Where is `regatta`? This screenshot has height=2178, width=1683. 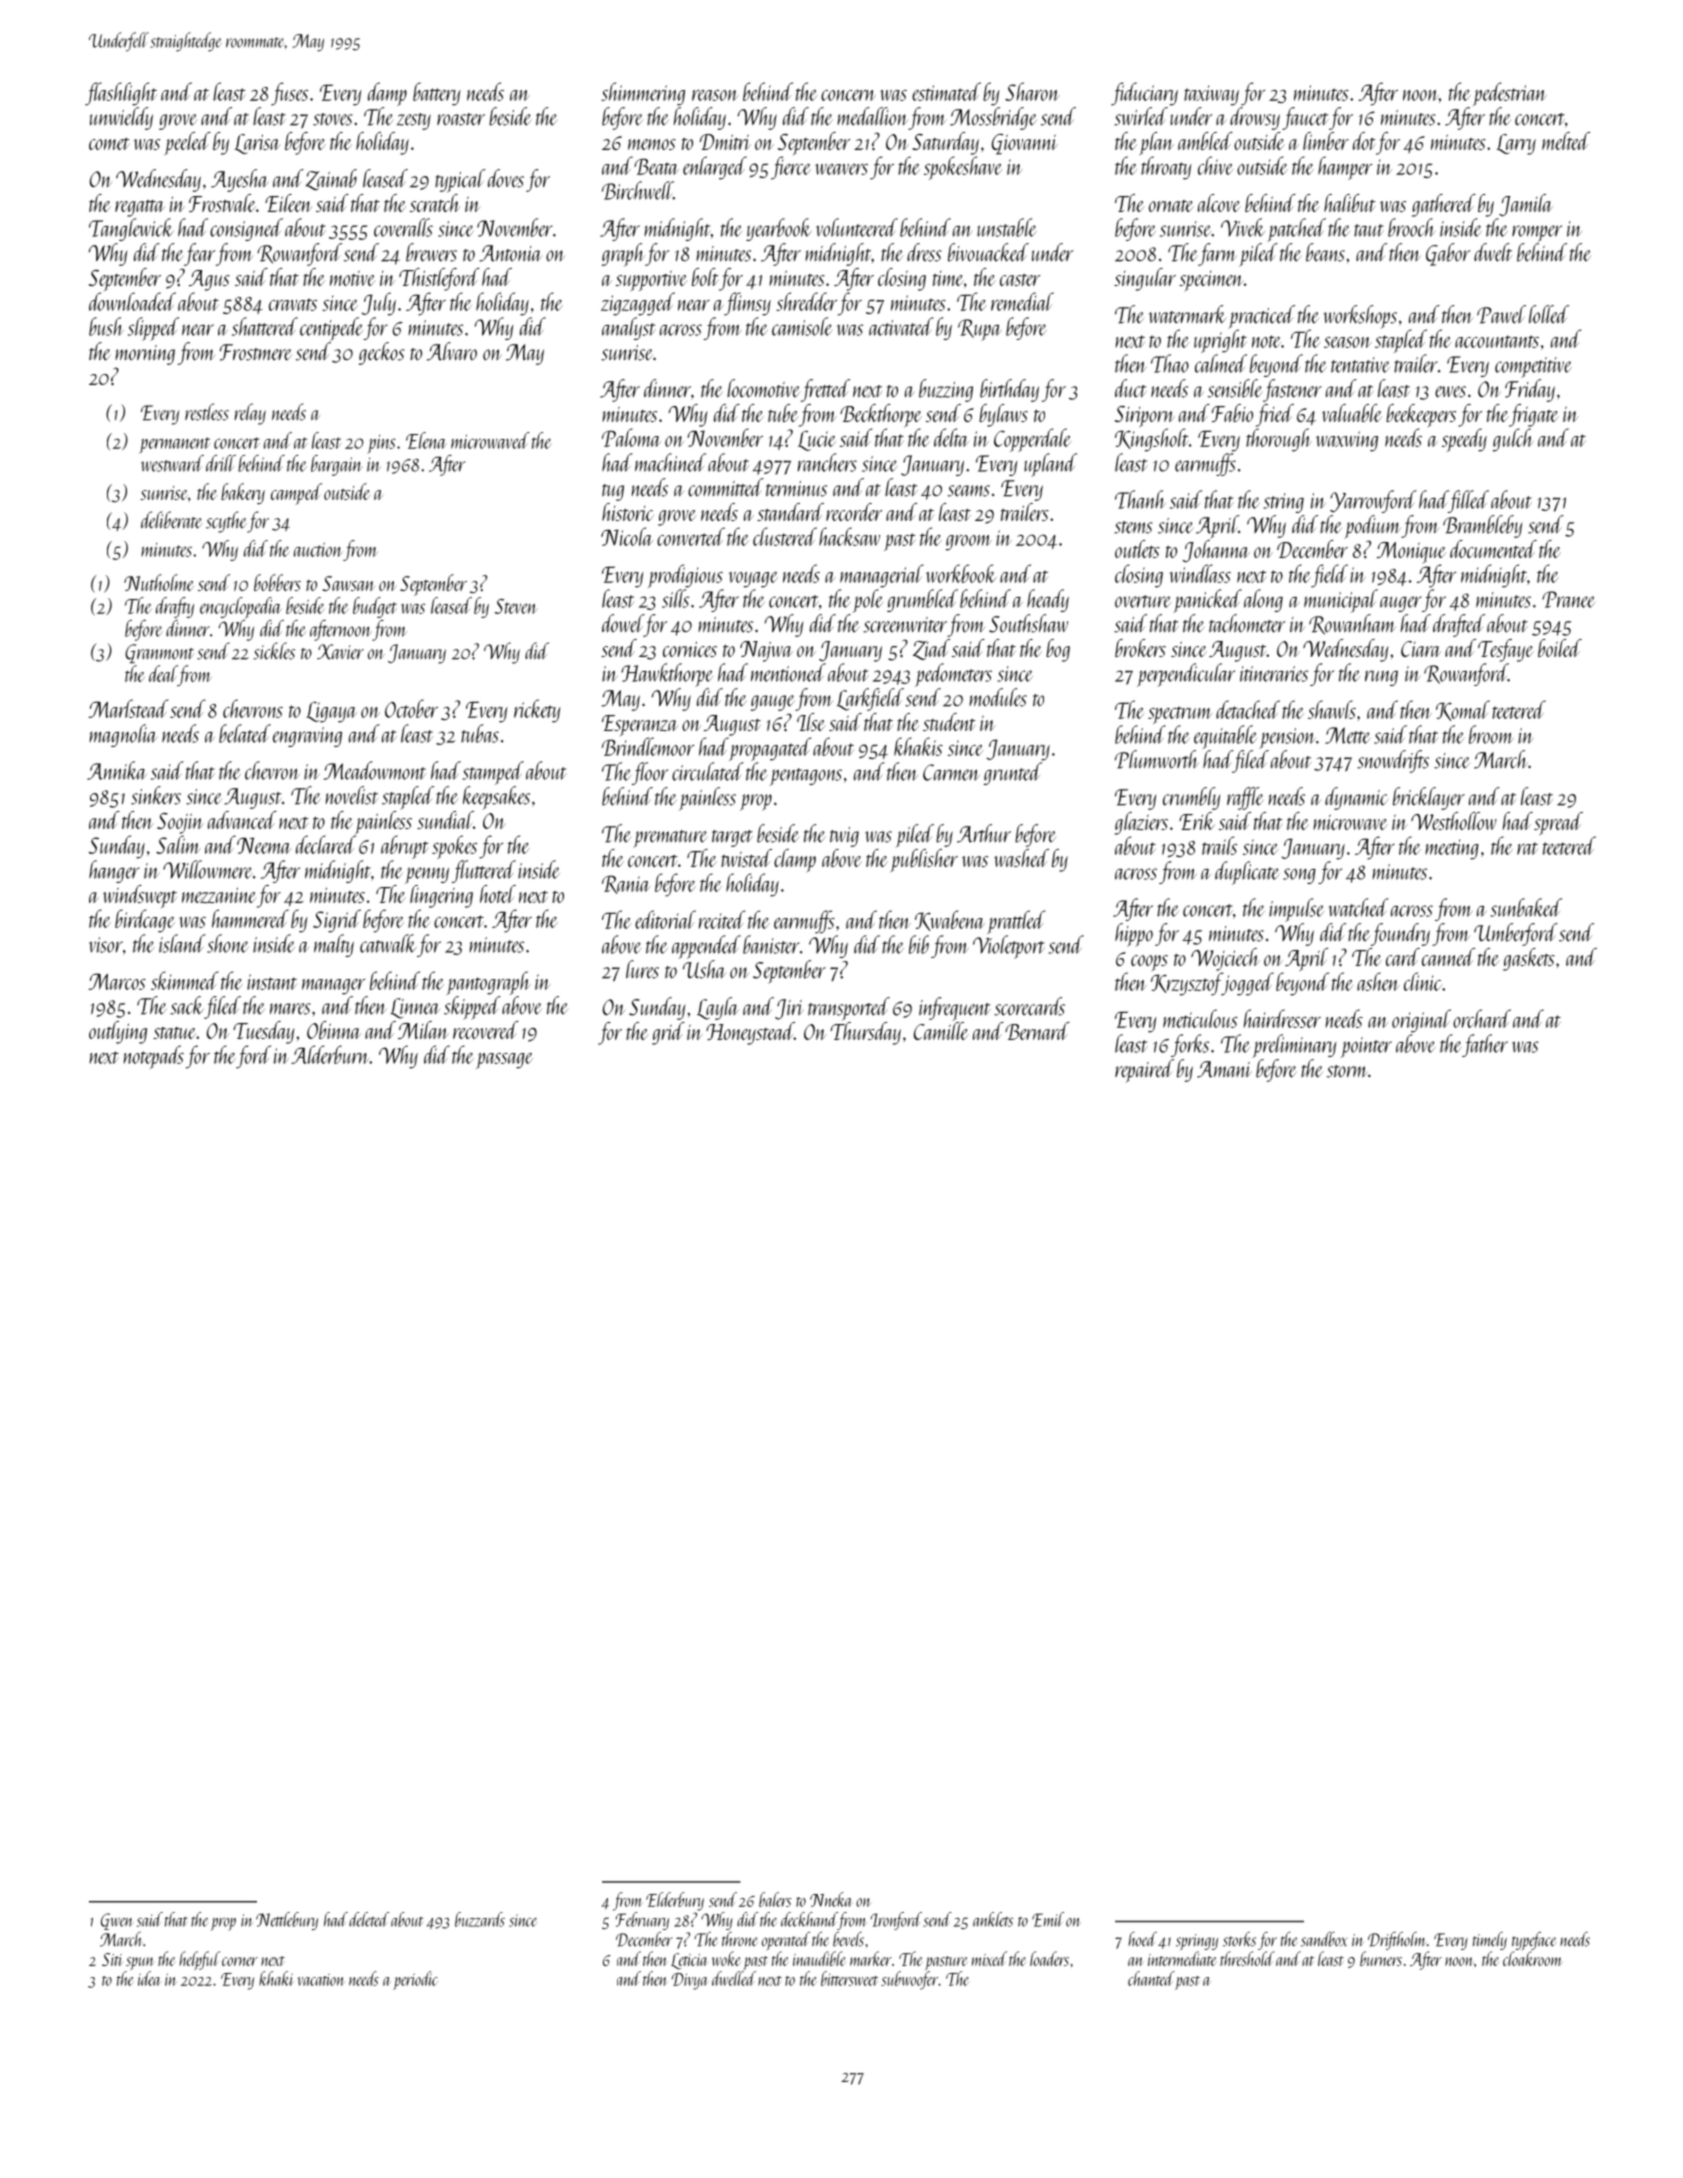 regatta is located at coordinates (140, 208).
